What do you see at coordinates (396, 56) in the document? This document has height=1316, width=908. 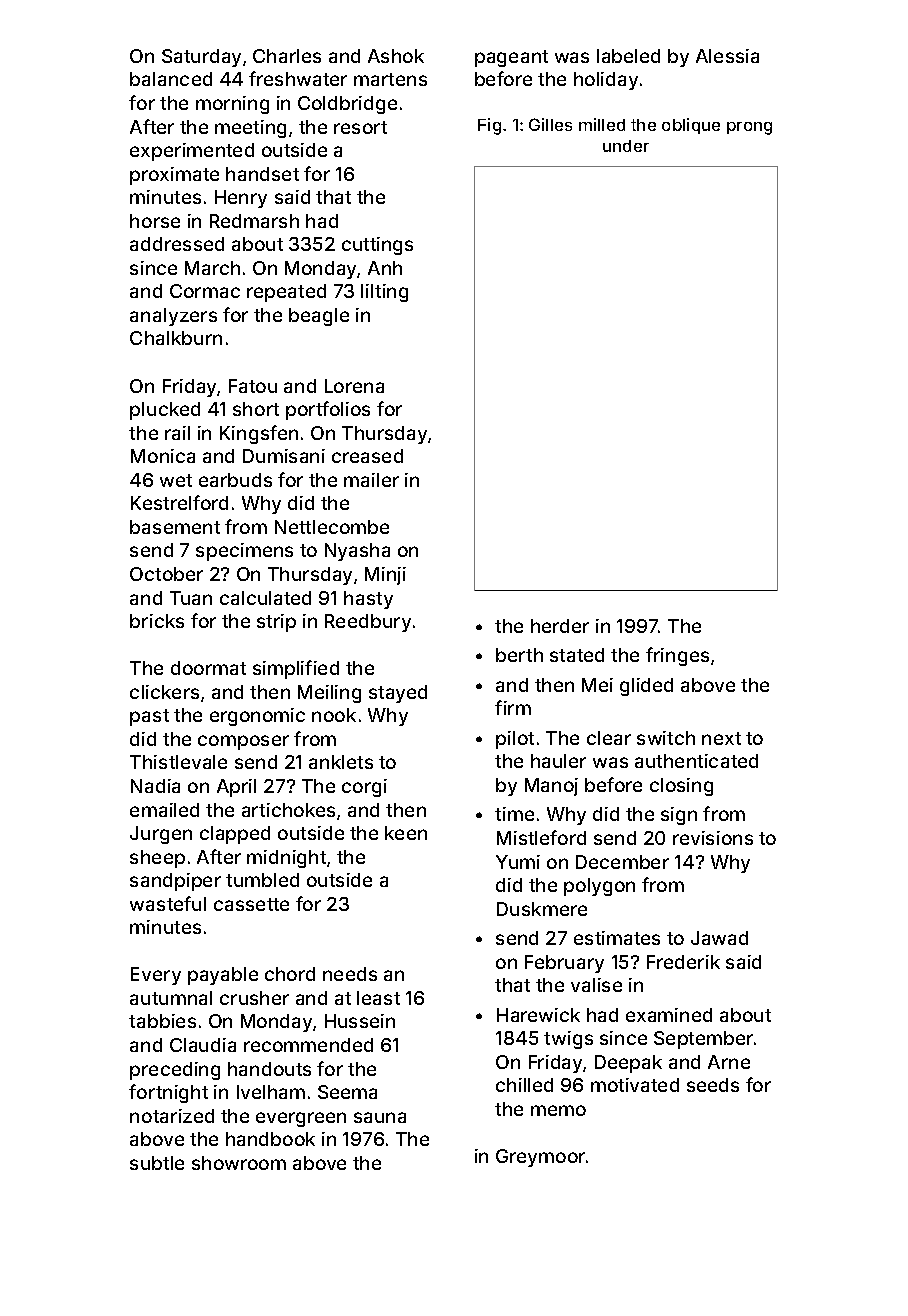 I see `Ashok` at bounding box center [396, 56].
